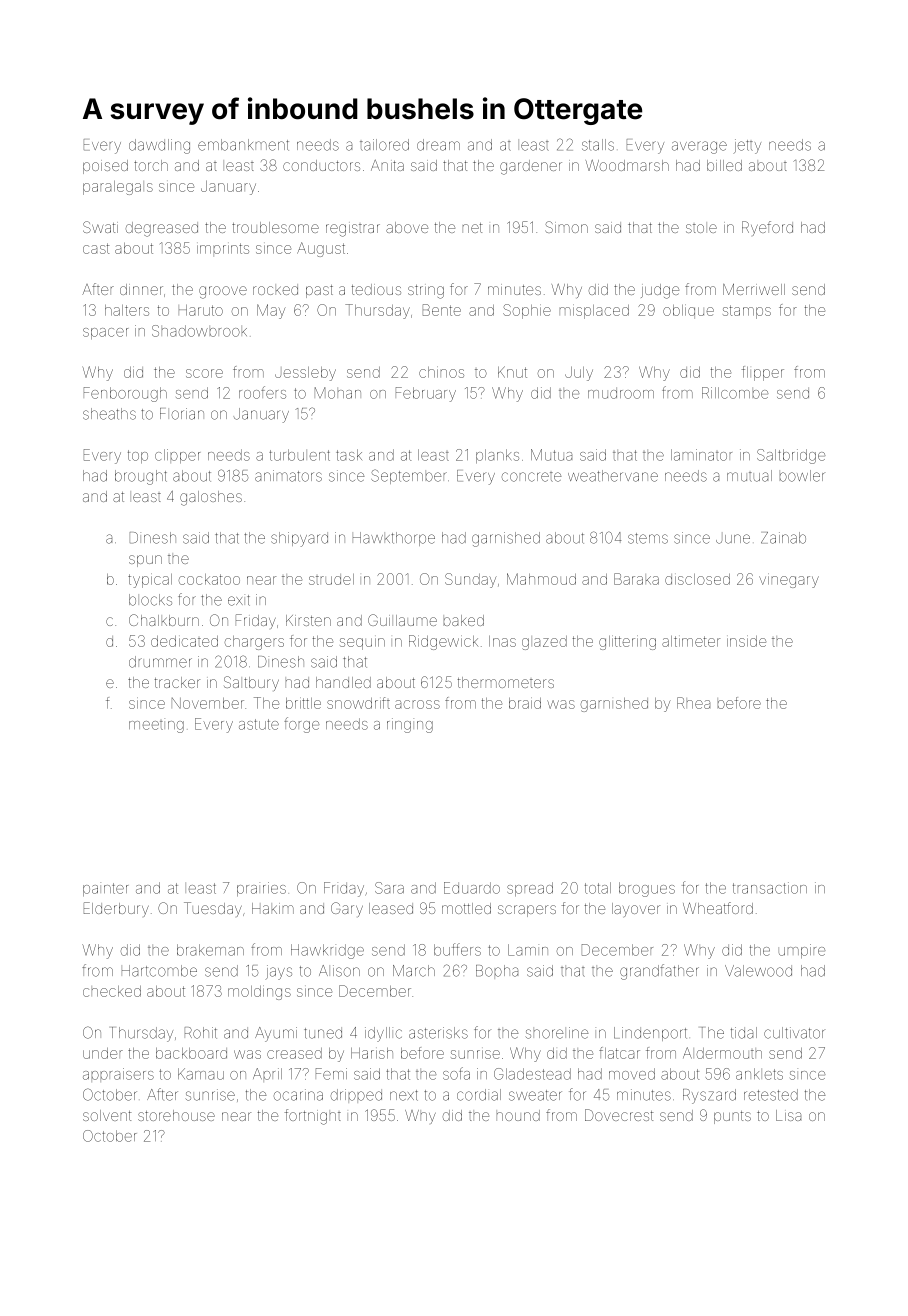 This screenshot has width=908, height=1316. Describe the element at coordinates (619, 1115) in the screenshot. I see `Dovecrest` at that location.
